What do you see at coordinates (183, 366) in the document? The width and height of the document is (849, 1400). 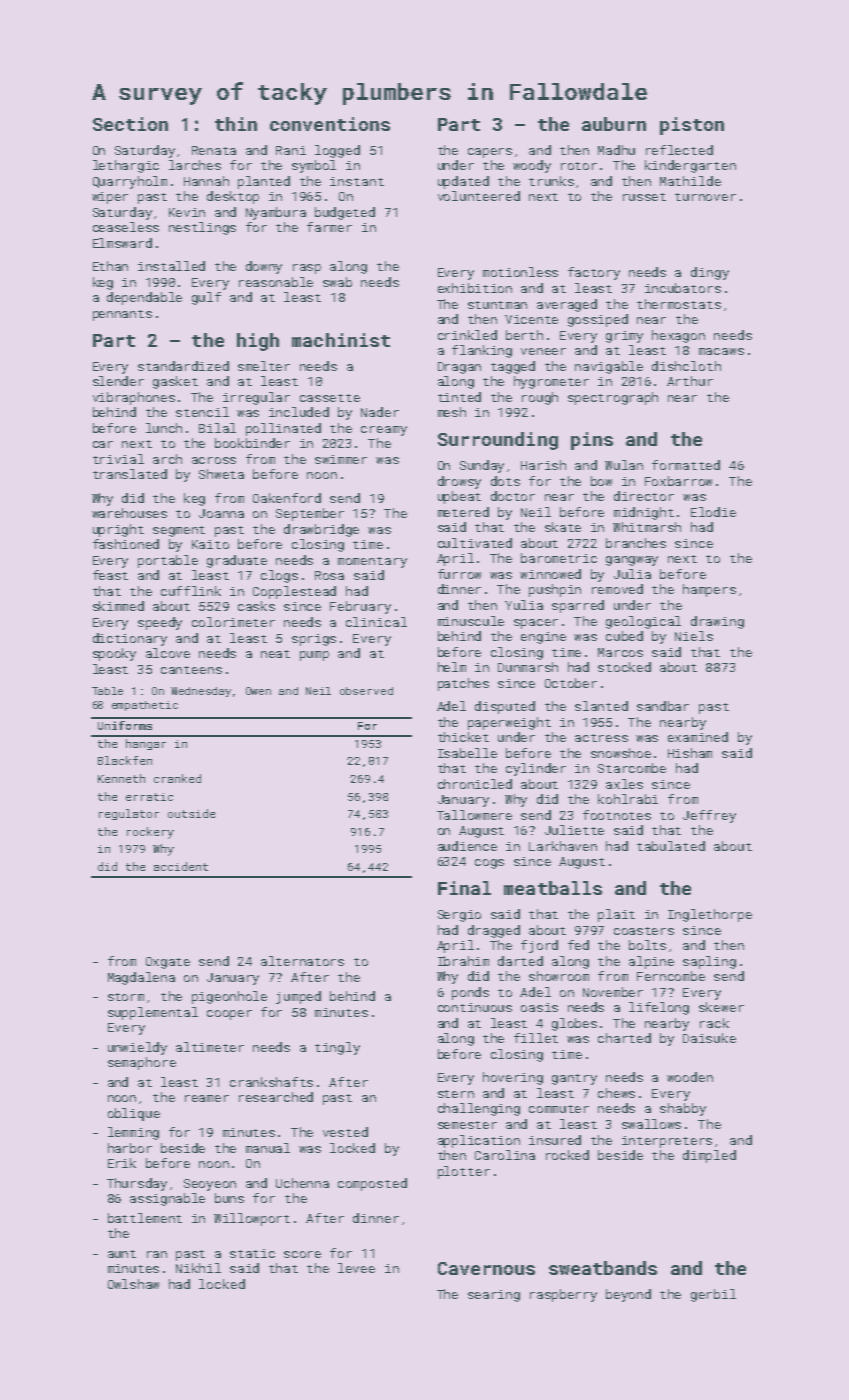 I see `standardized` at bounding box center [183, 366].
